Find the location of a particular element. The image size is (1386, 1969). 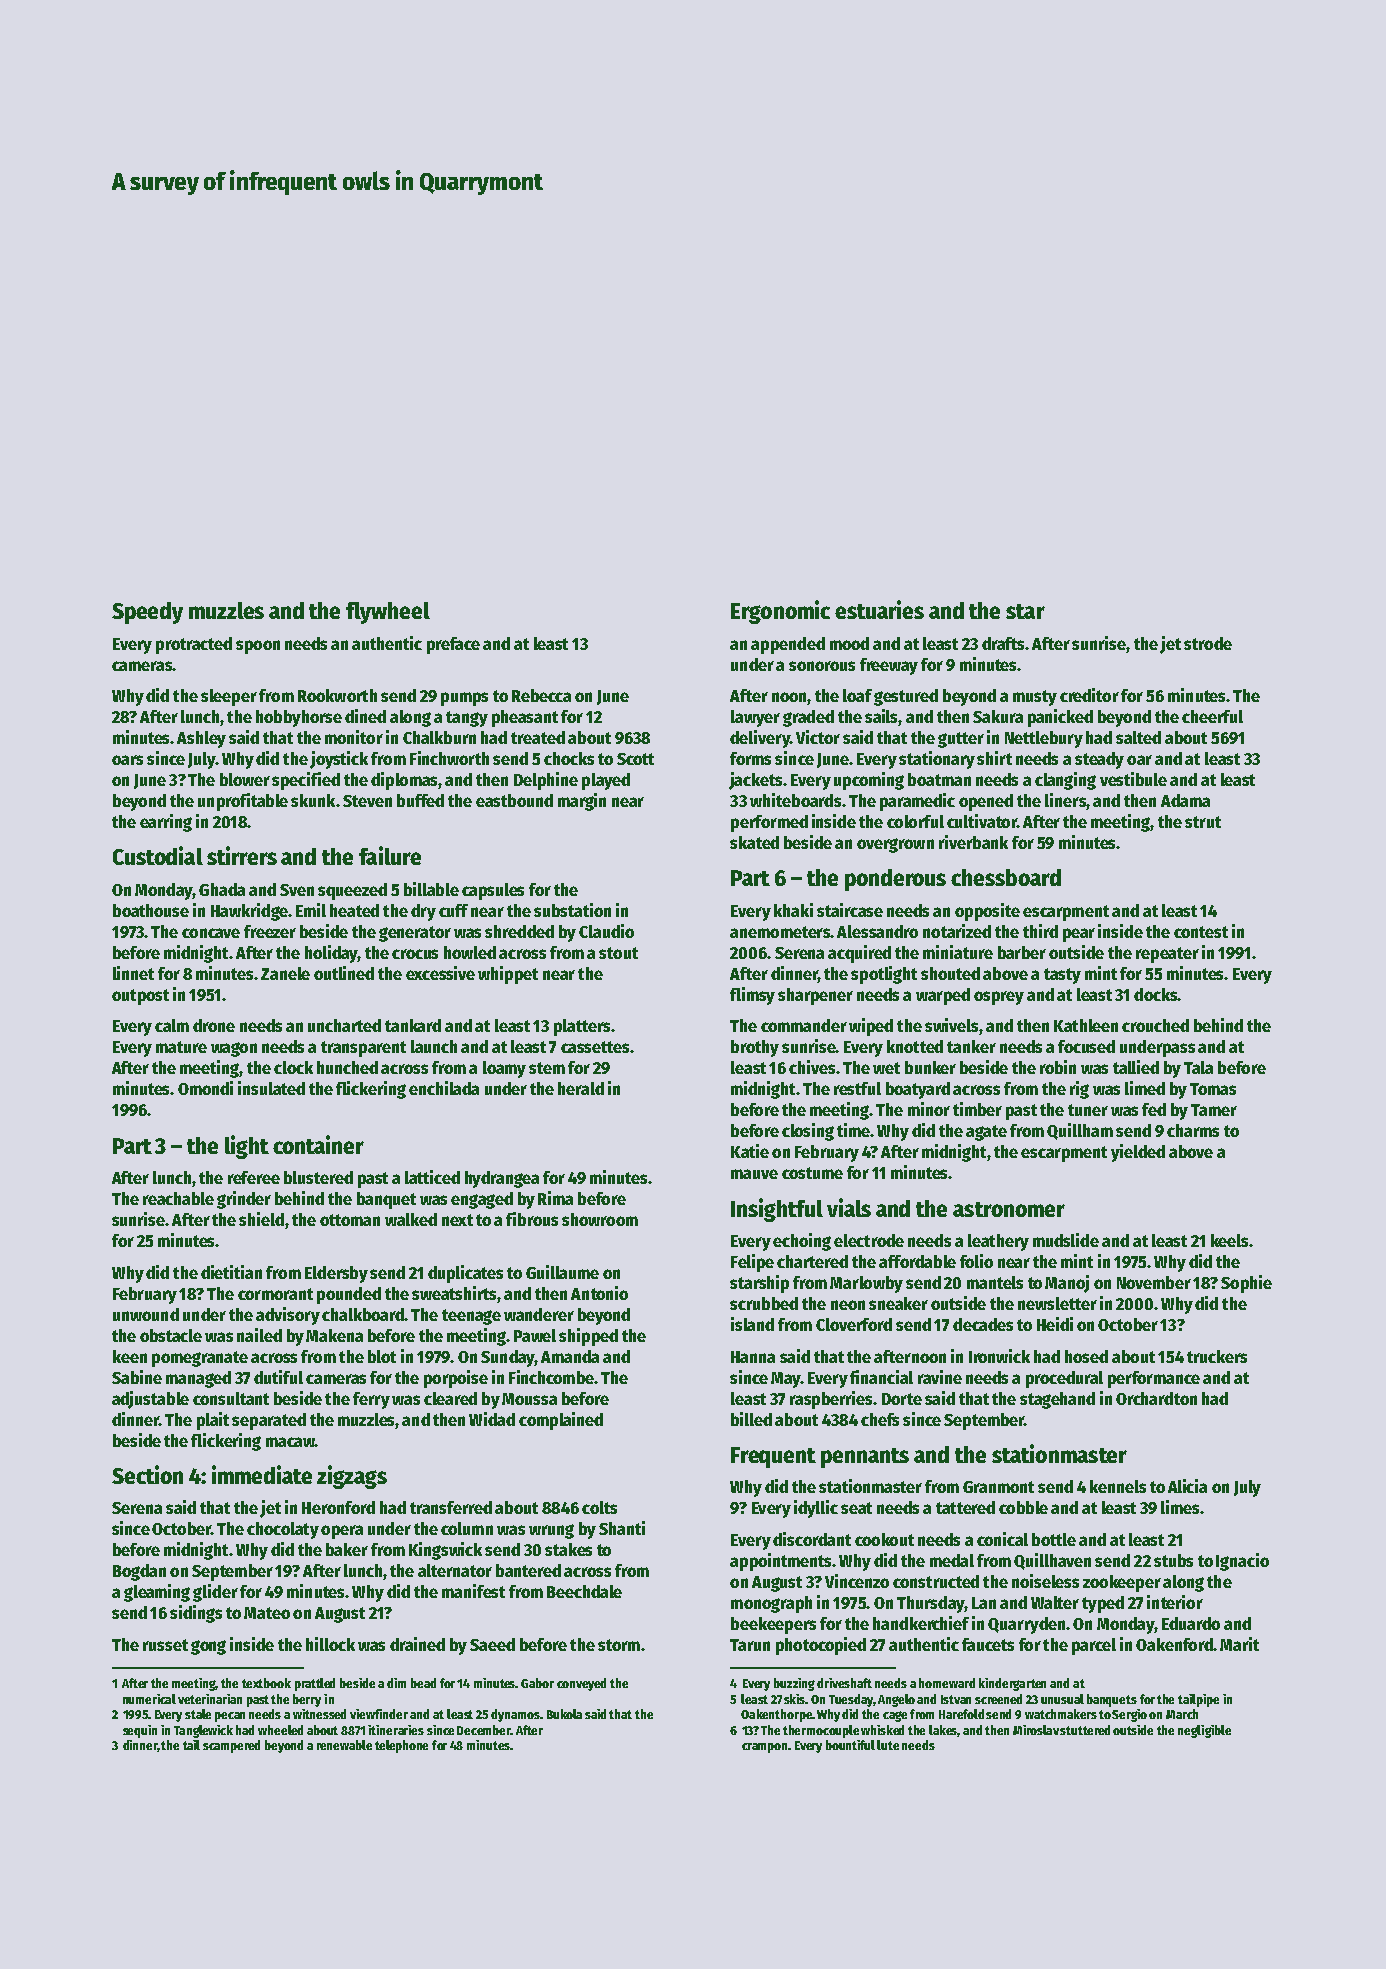

keels is located at coordinates (1229, 1240).
